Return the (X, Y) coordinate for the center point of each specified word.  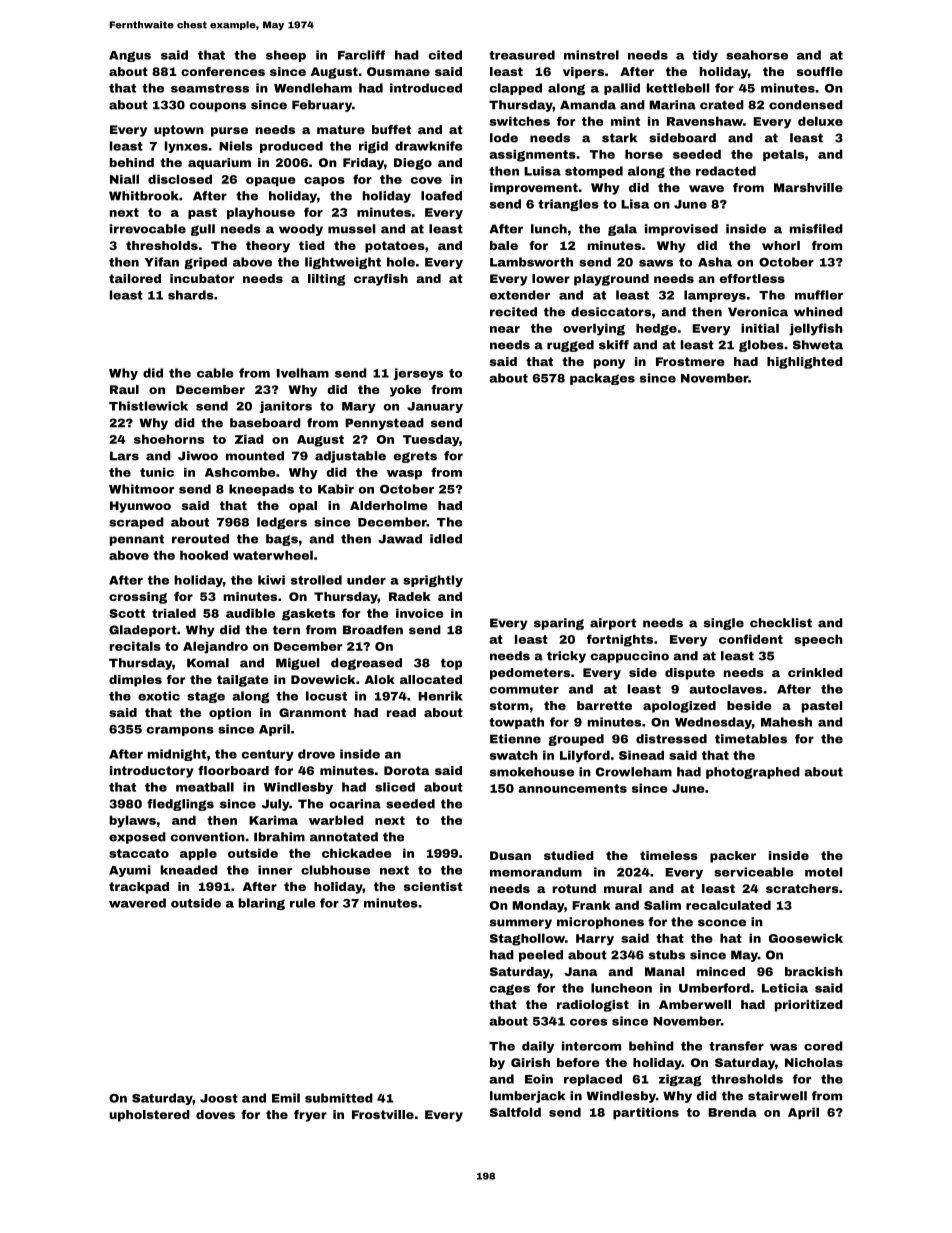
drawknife (428, 146)
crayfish (381, 280)
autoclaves (726, 689)
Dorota (406, 770)
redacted (726, 171)
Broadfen (373, 630)
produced (291, 147)
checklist (781, 623)
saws (656, 263)
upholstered (149, 1116)
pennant (137, 540)
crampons (180, 731)
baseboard (265, 423)
